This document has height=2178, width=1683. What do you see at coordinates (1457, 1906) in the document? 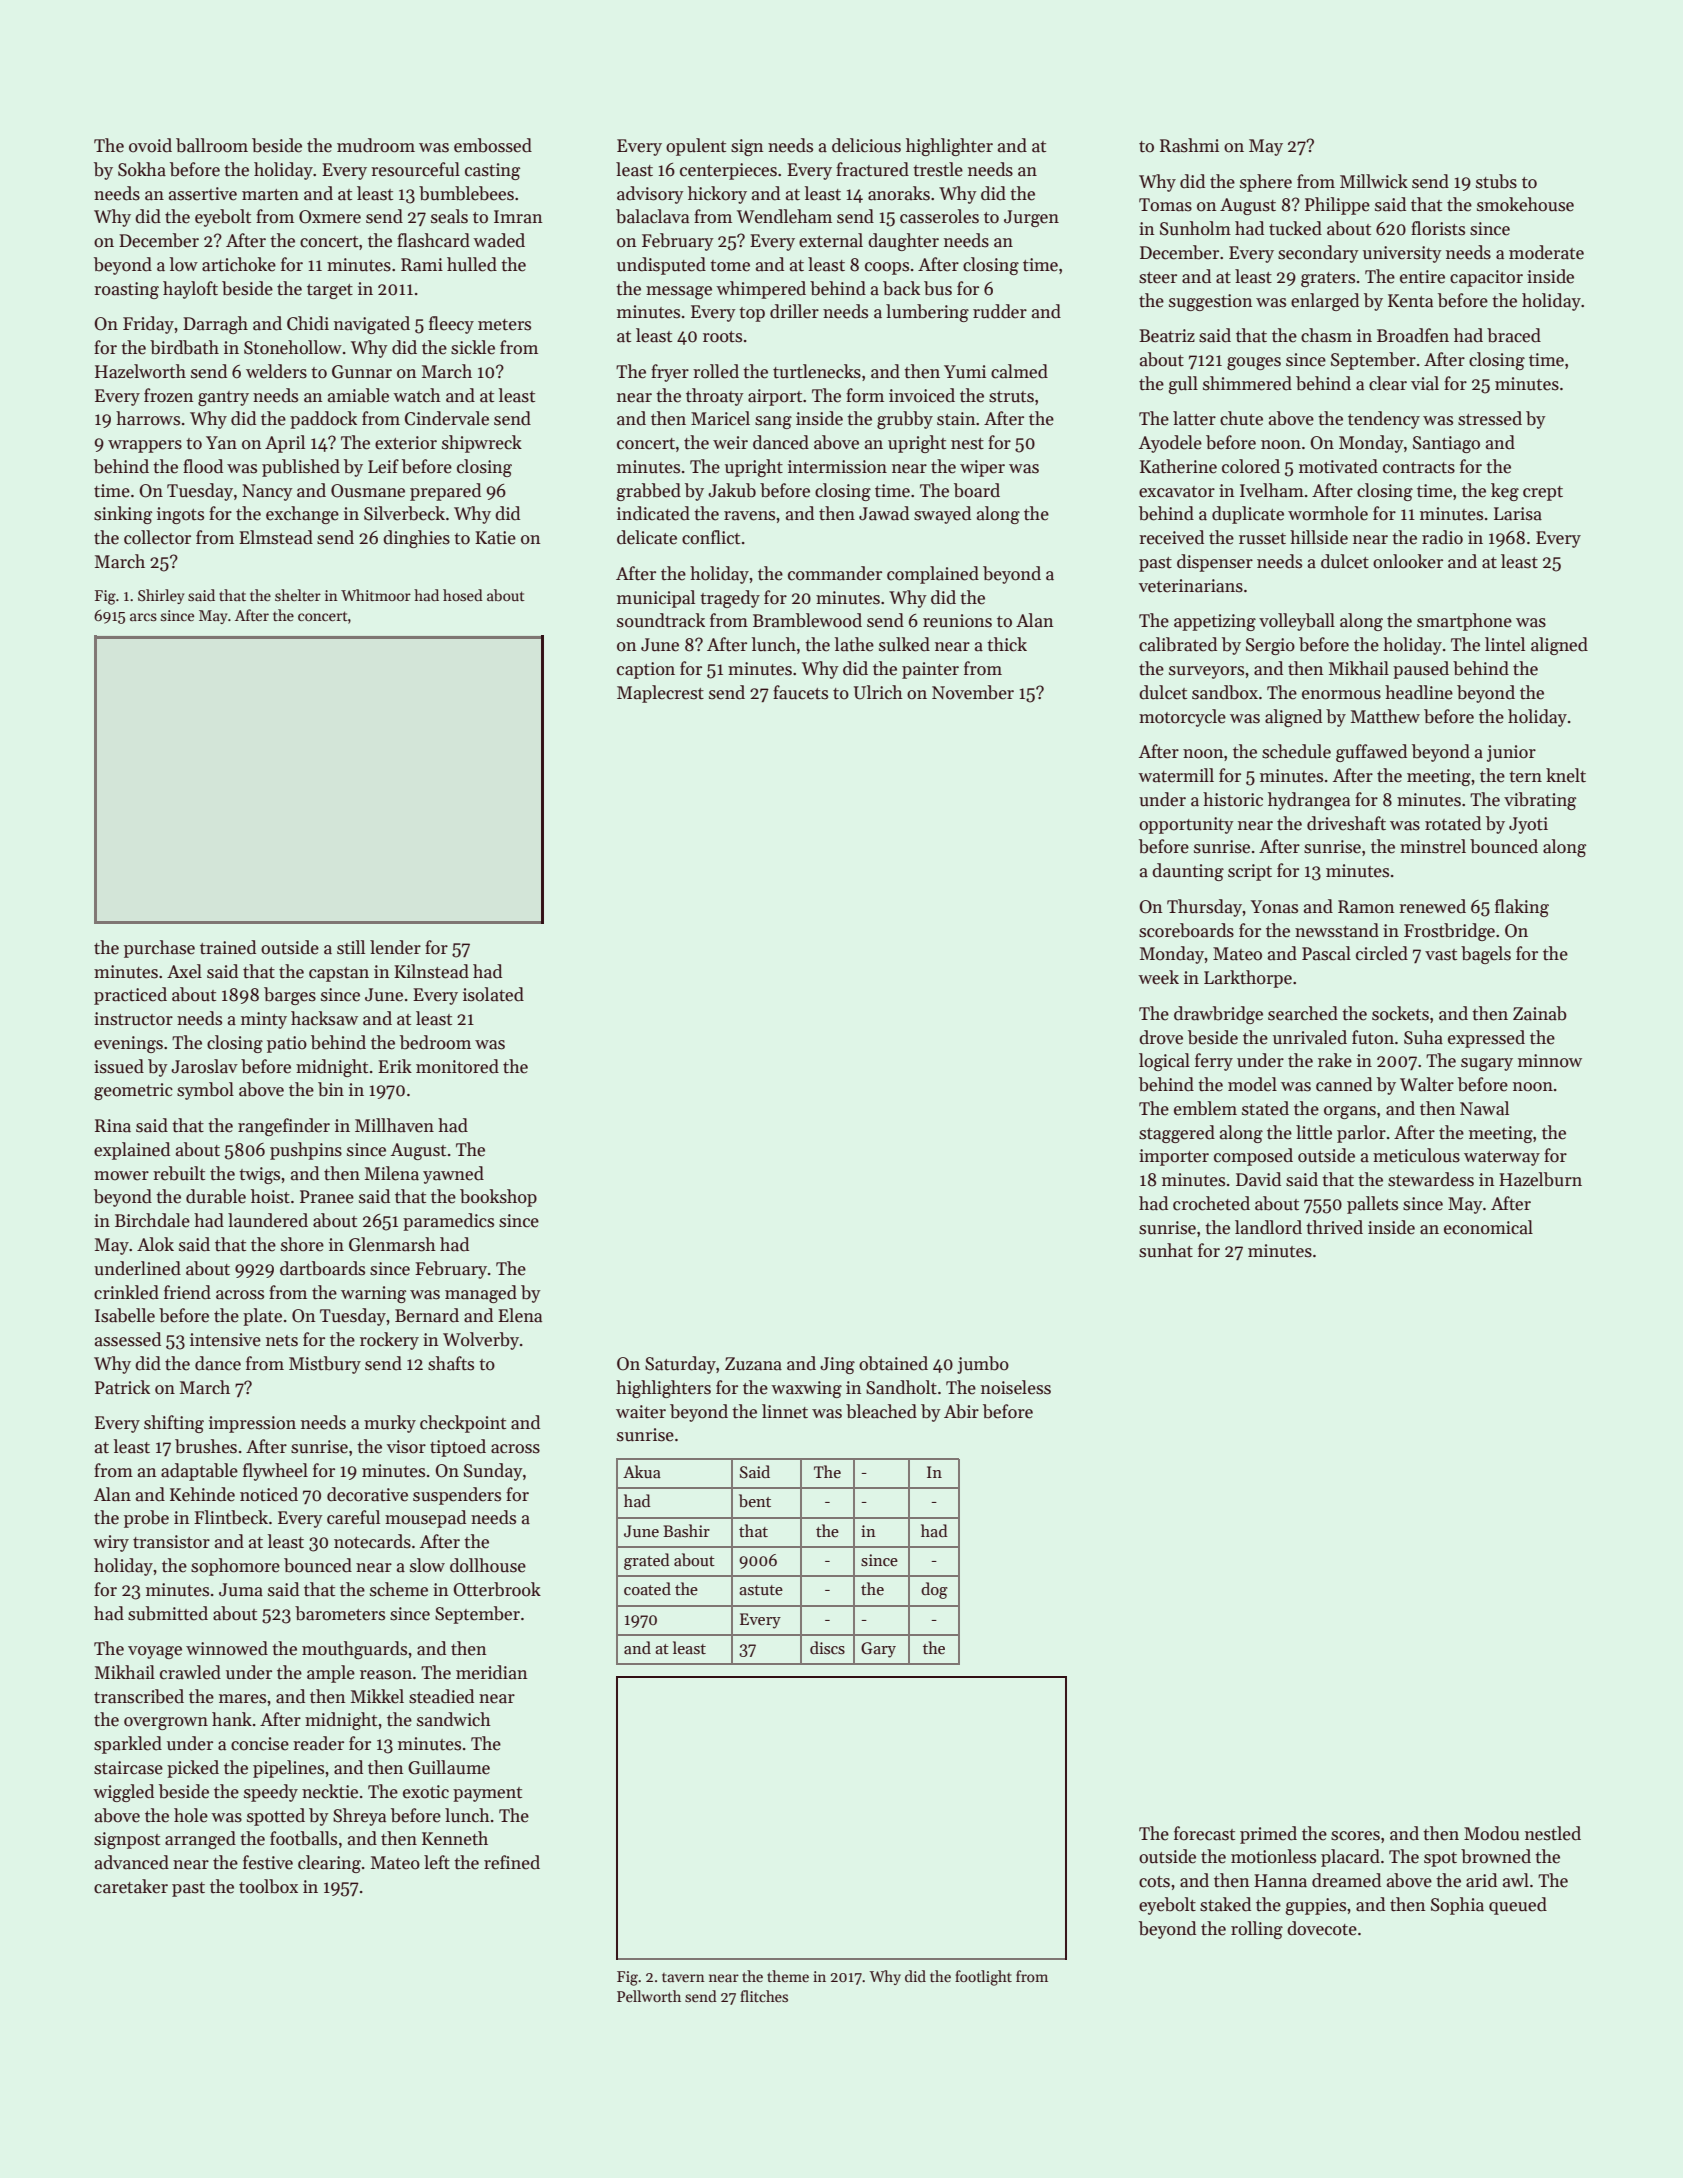
I see `Sophia` at bounding box center [1457, 1906].
